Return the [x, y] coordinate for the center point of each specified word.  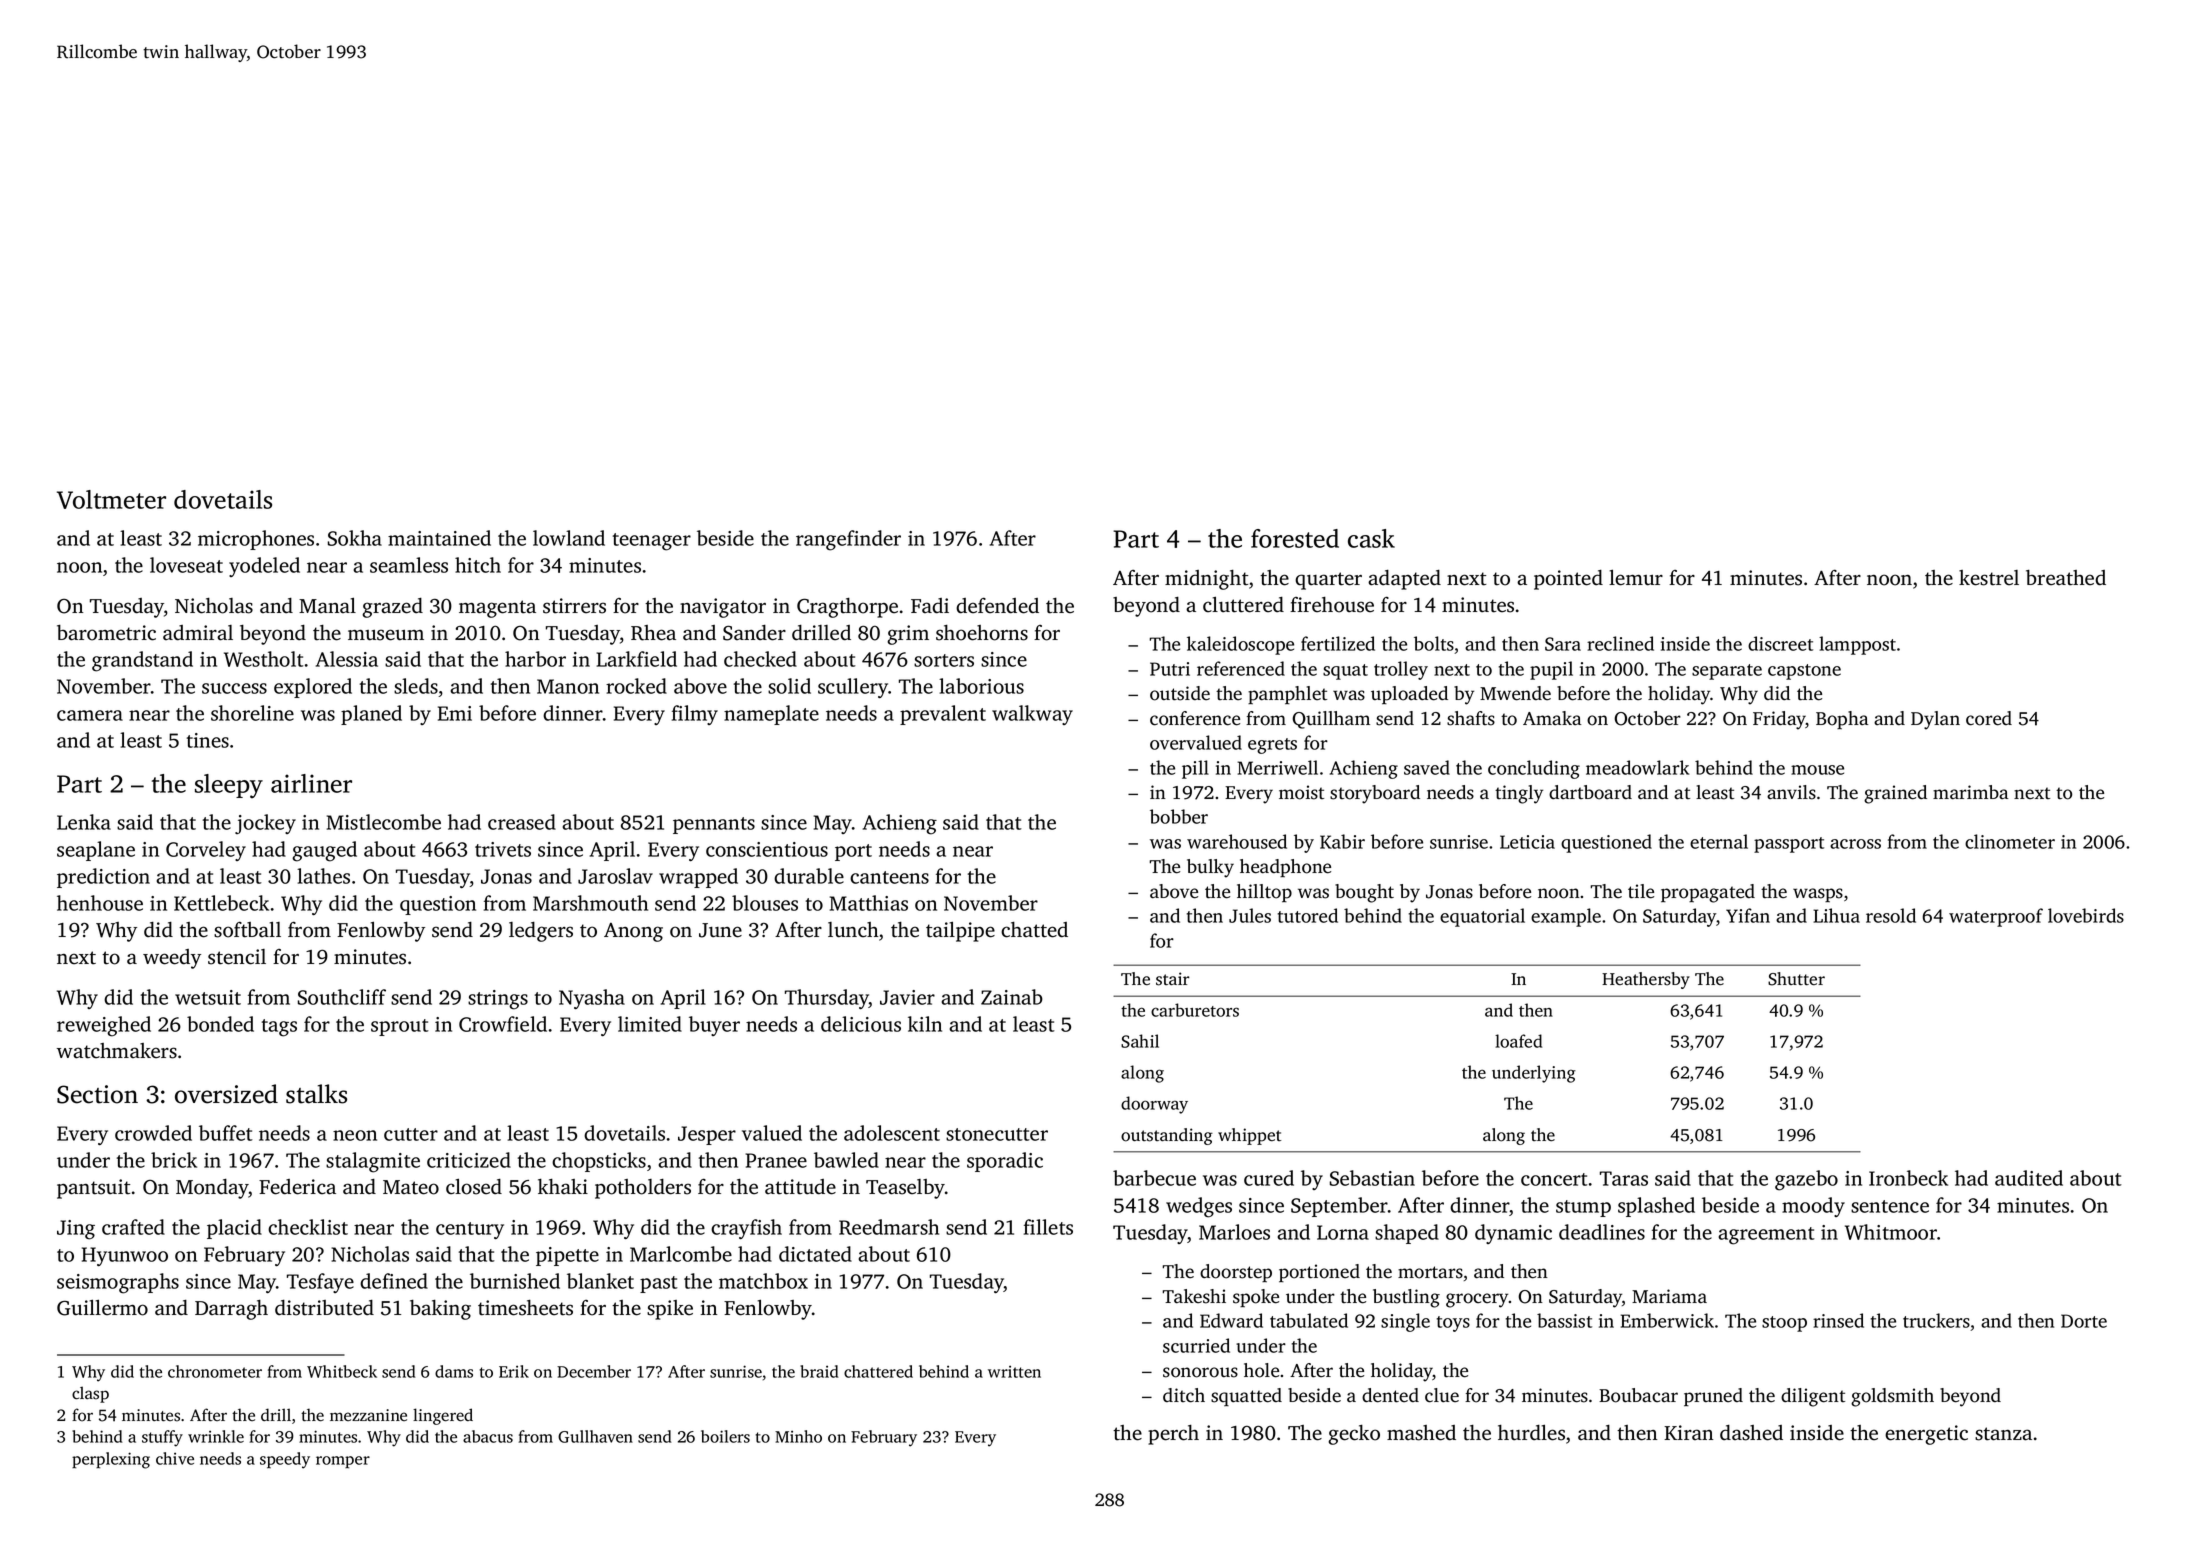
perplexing [111, 1460]
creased [522, 822]
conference [1195, 718]
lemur [1636, 577]
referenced [1241, 668]
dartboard [1590, 792]
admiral [198, 633]
